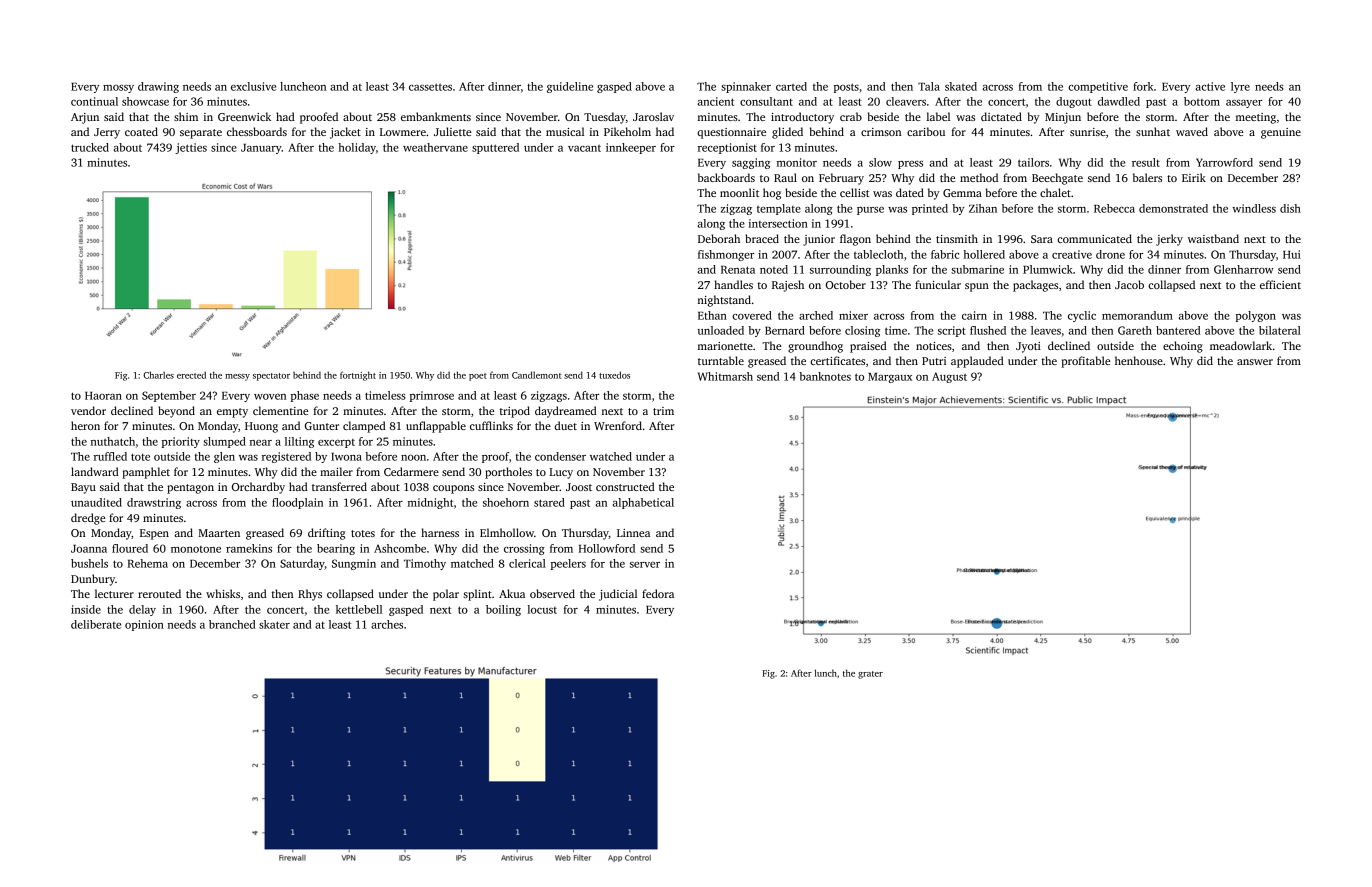 The height and width of the screenshot is (887, 1372). Describe the element at coordinates (542, 609) in the screenshot. I see `locust` at that location.
